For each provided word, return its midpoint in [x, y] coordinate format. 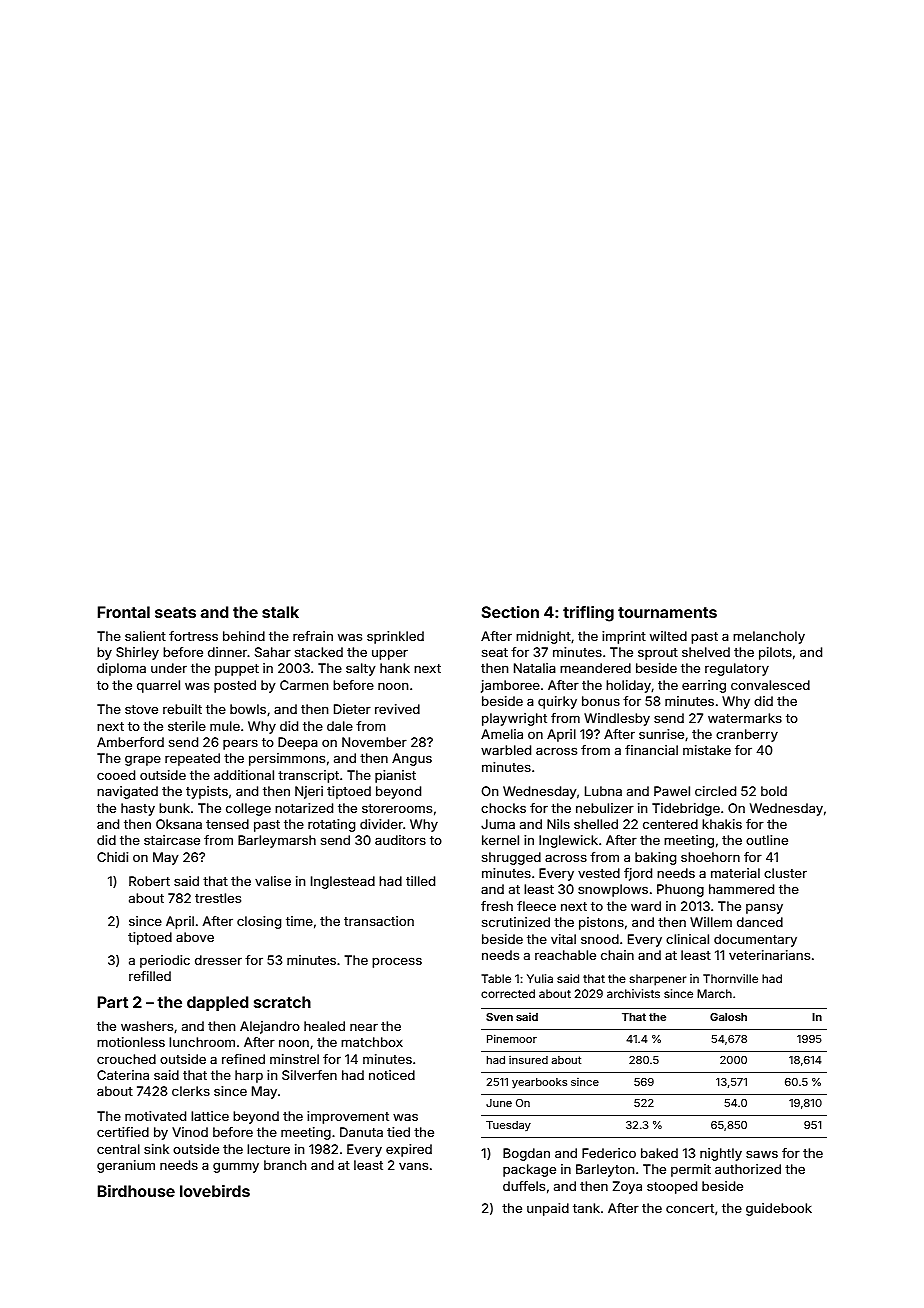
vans [413, 1166]
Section [510, 612]
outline [767, 840]
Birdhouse [136, 1191]
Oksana [179, 824]
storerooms [397, 808]
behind [244, 636]
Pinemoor [512, 1038]
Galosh [728, 1017]
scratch [282, 1002]
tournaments [667, 612]
